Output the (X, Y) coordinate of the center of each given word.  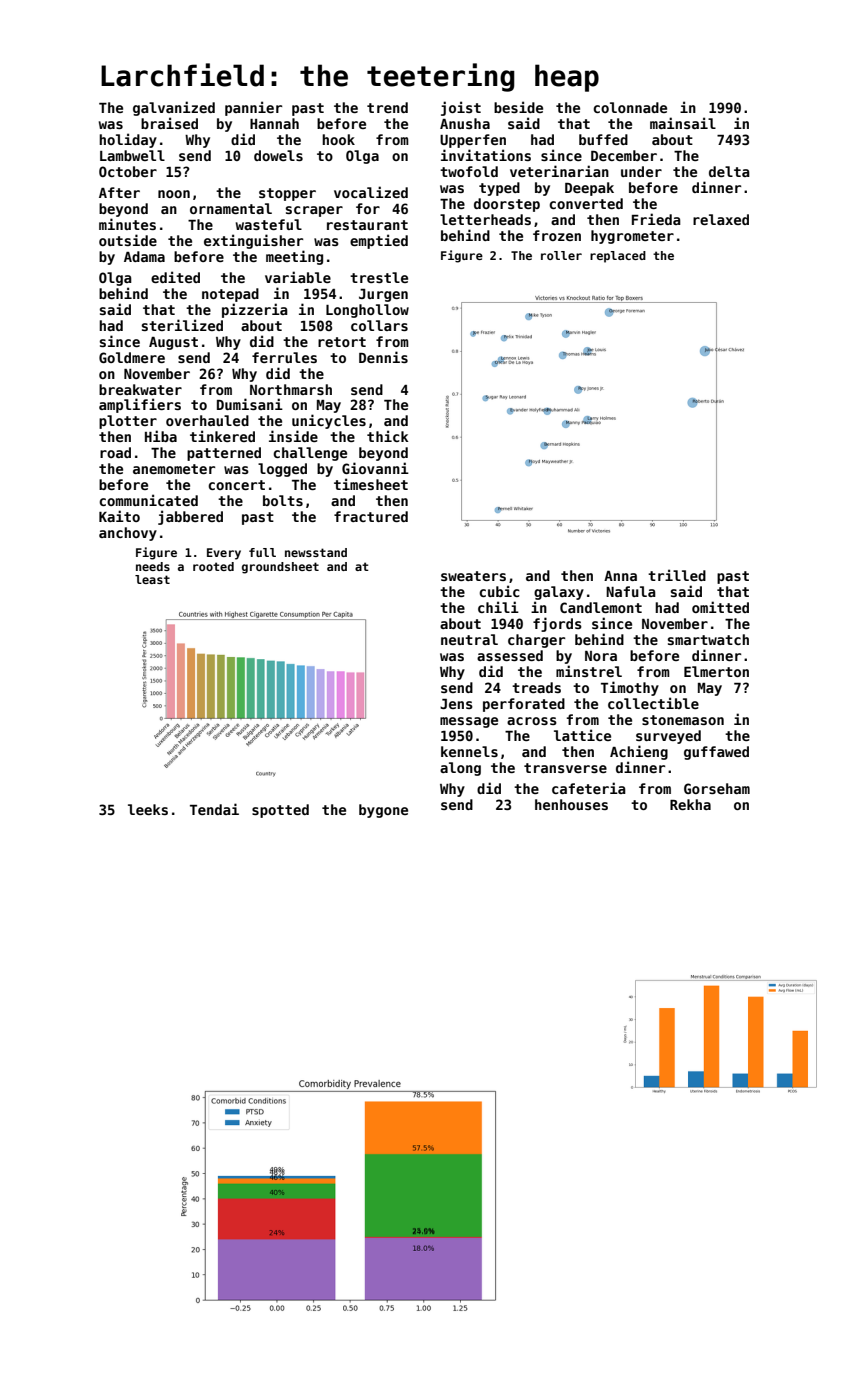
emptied (379, 241)
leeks (148, 809)
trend (387, 107)
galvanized (174, 108)
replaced (618, 257)
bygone (383, 811)
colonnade (630, 107)
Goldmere (132, 357)
